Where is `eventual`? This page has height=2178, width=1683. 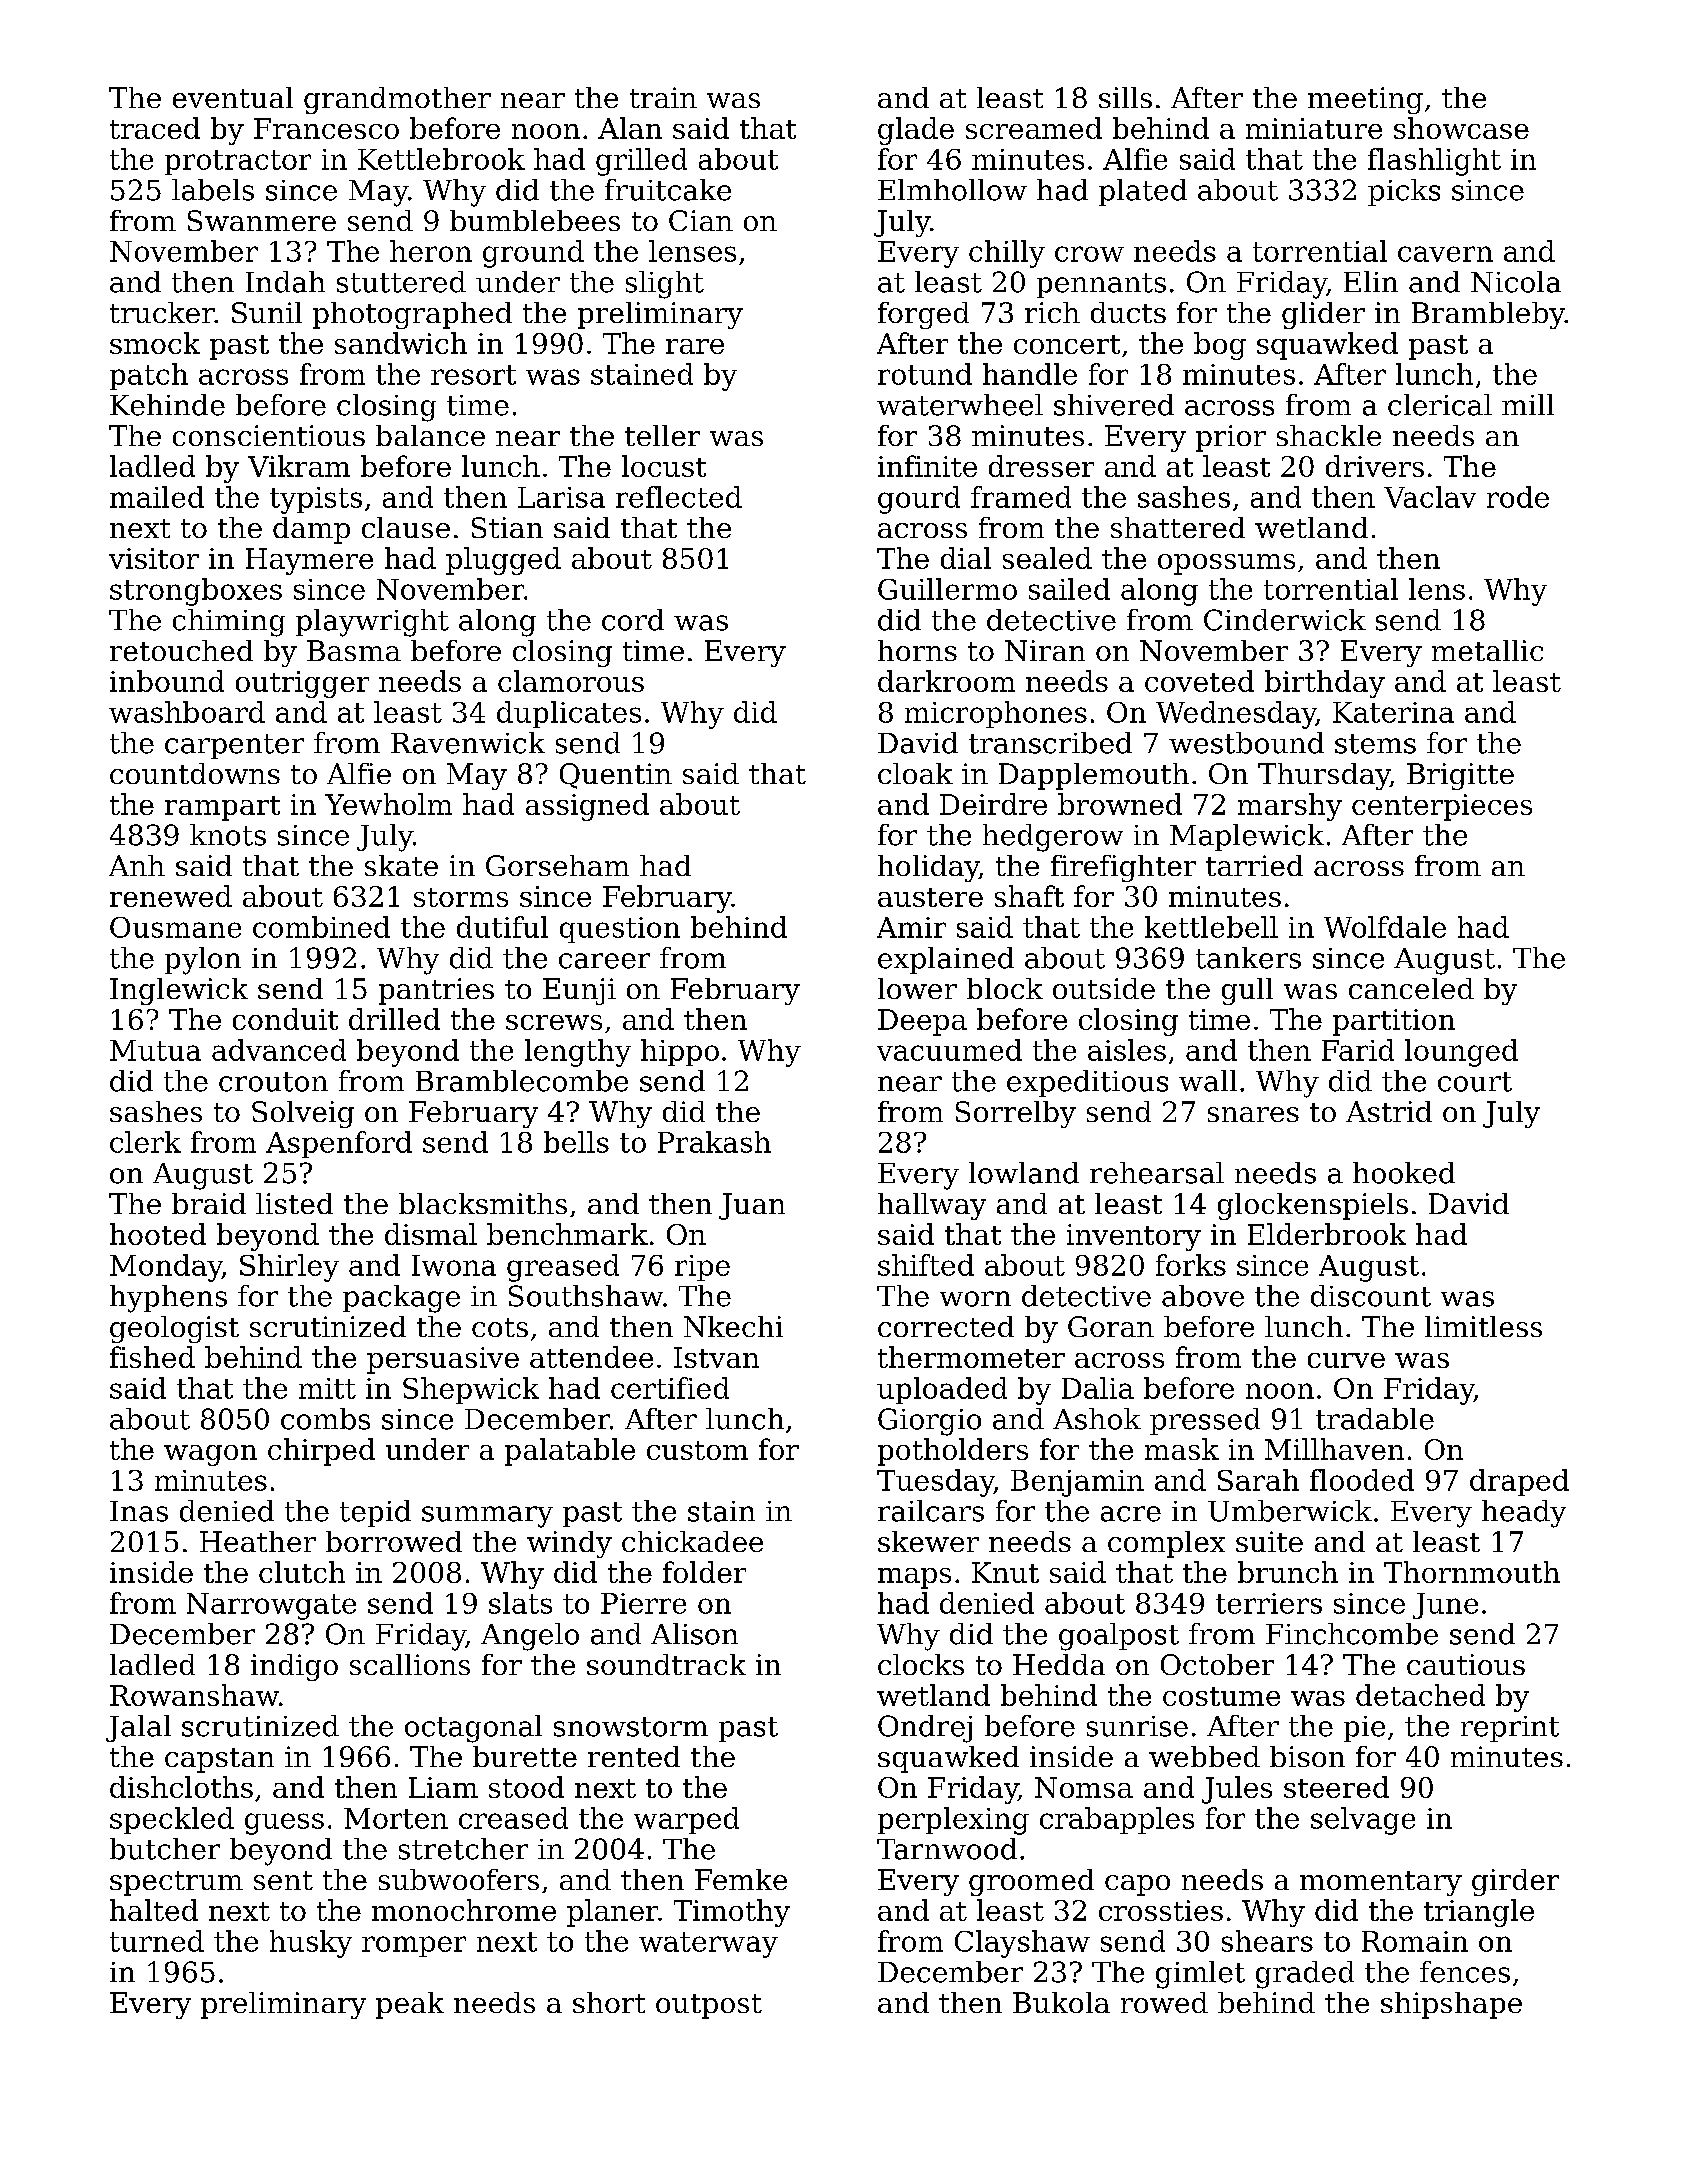
eventual is located at coordinates (233, 97).
